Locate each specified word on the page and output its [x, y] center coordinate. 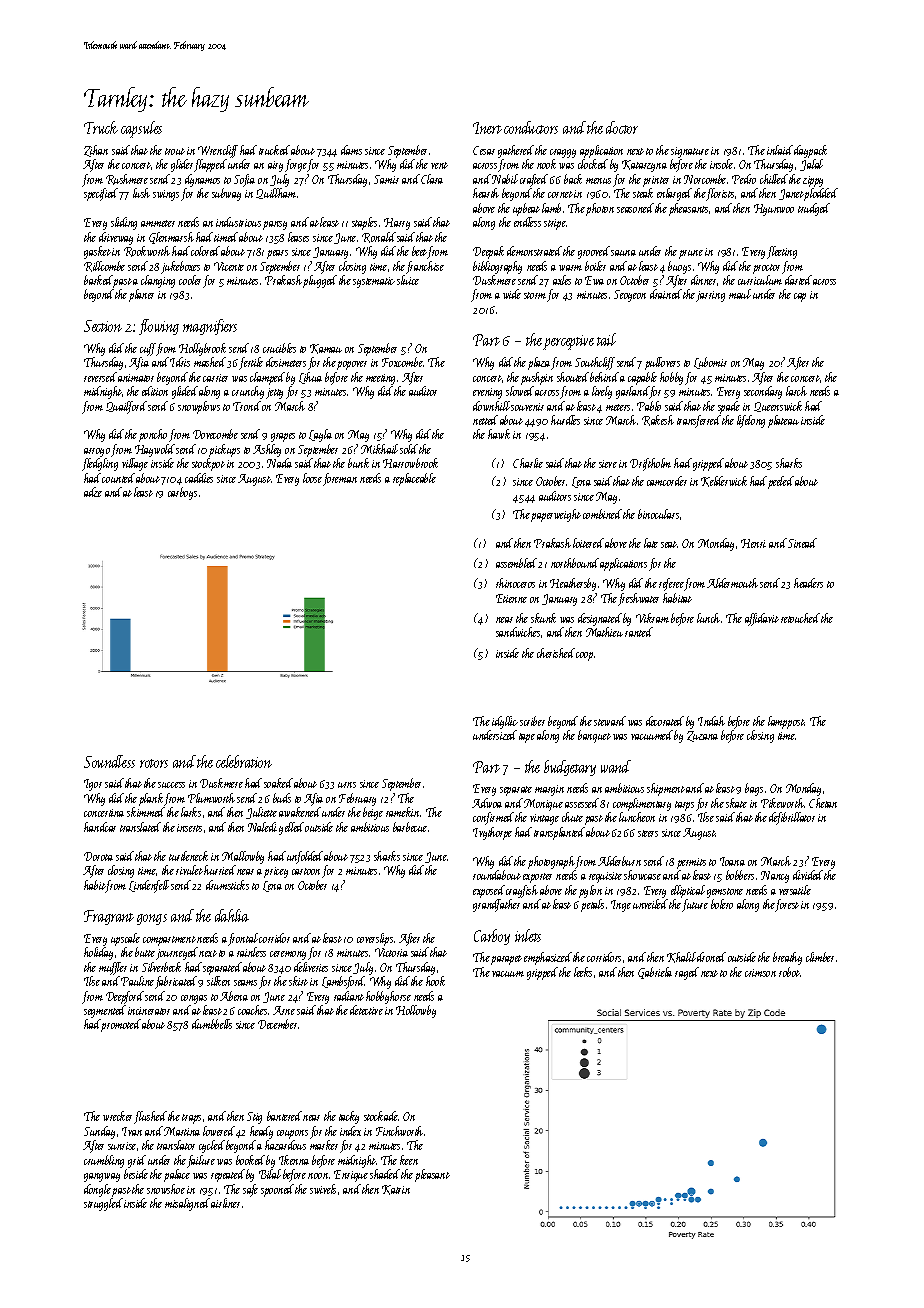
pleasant [432, 1175]
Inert [487, 128]
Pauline [137, 981]
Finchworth [399, 1131]
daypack [810, 151]
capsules [141, 129]
